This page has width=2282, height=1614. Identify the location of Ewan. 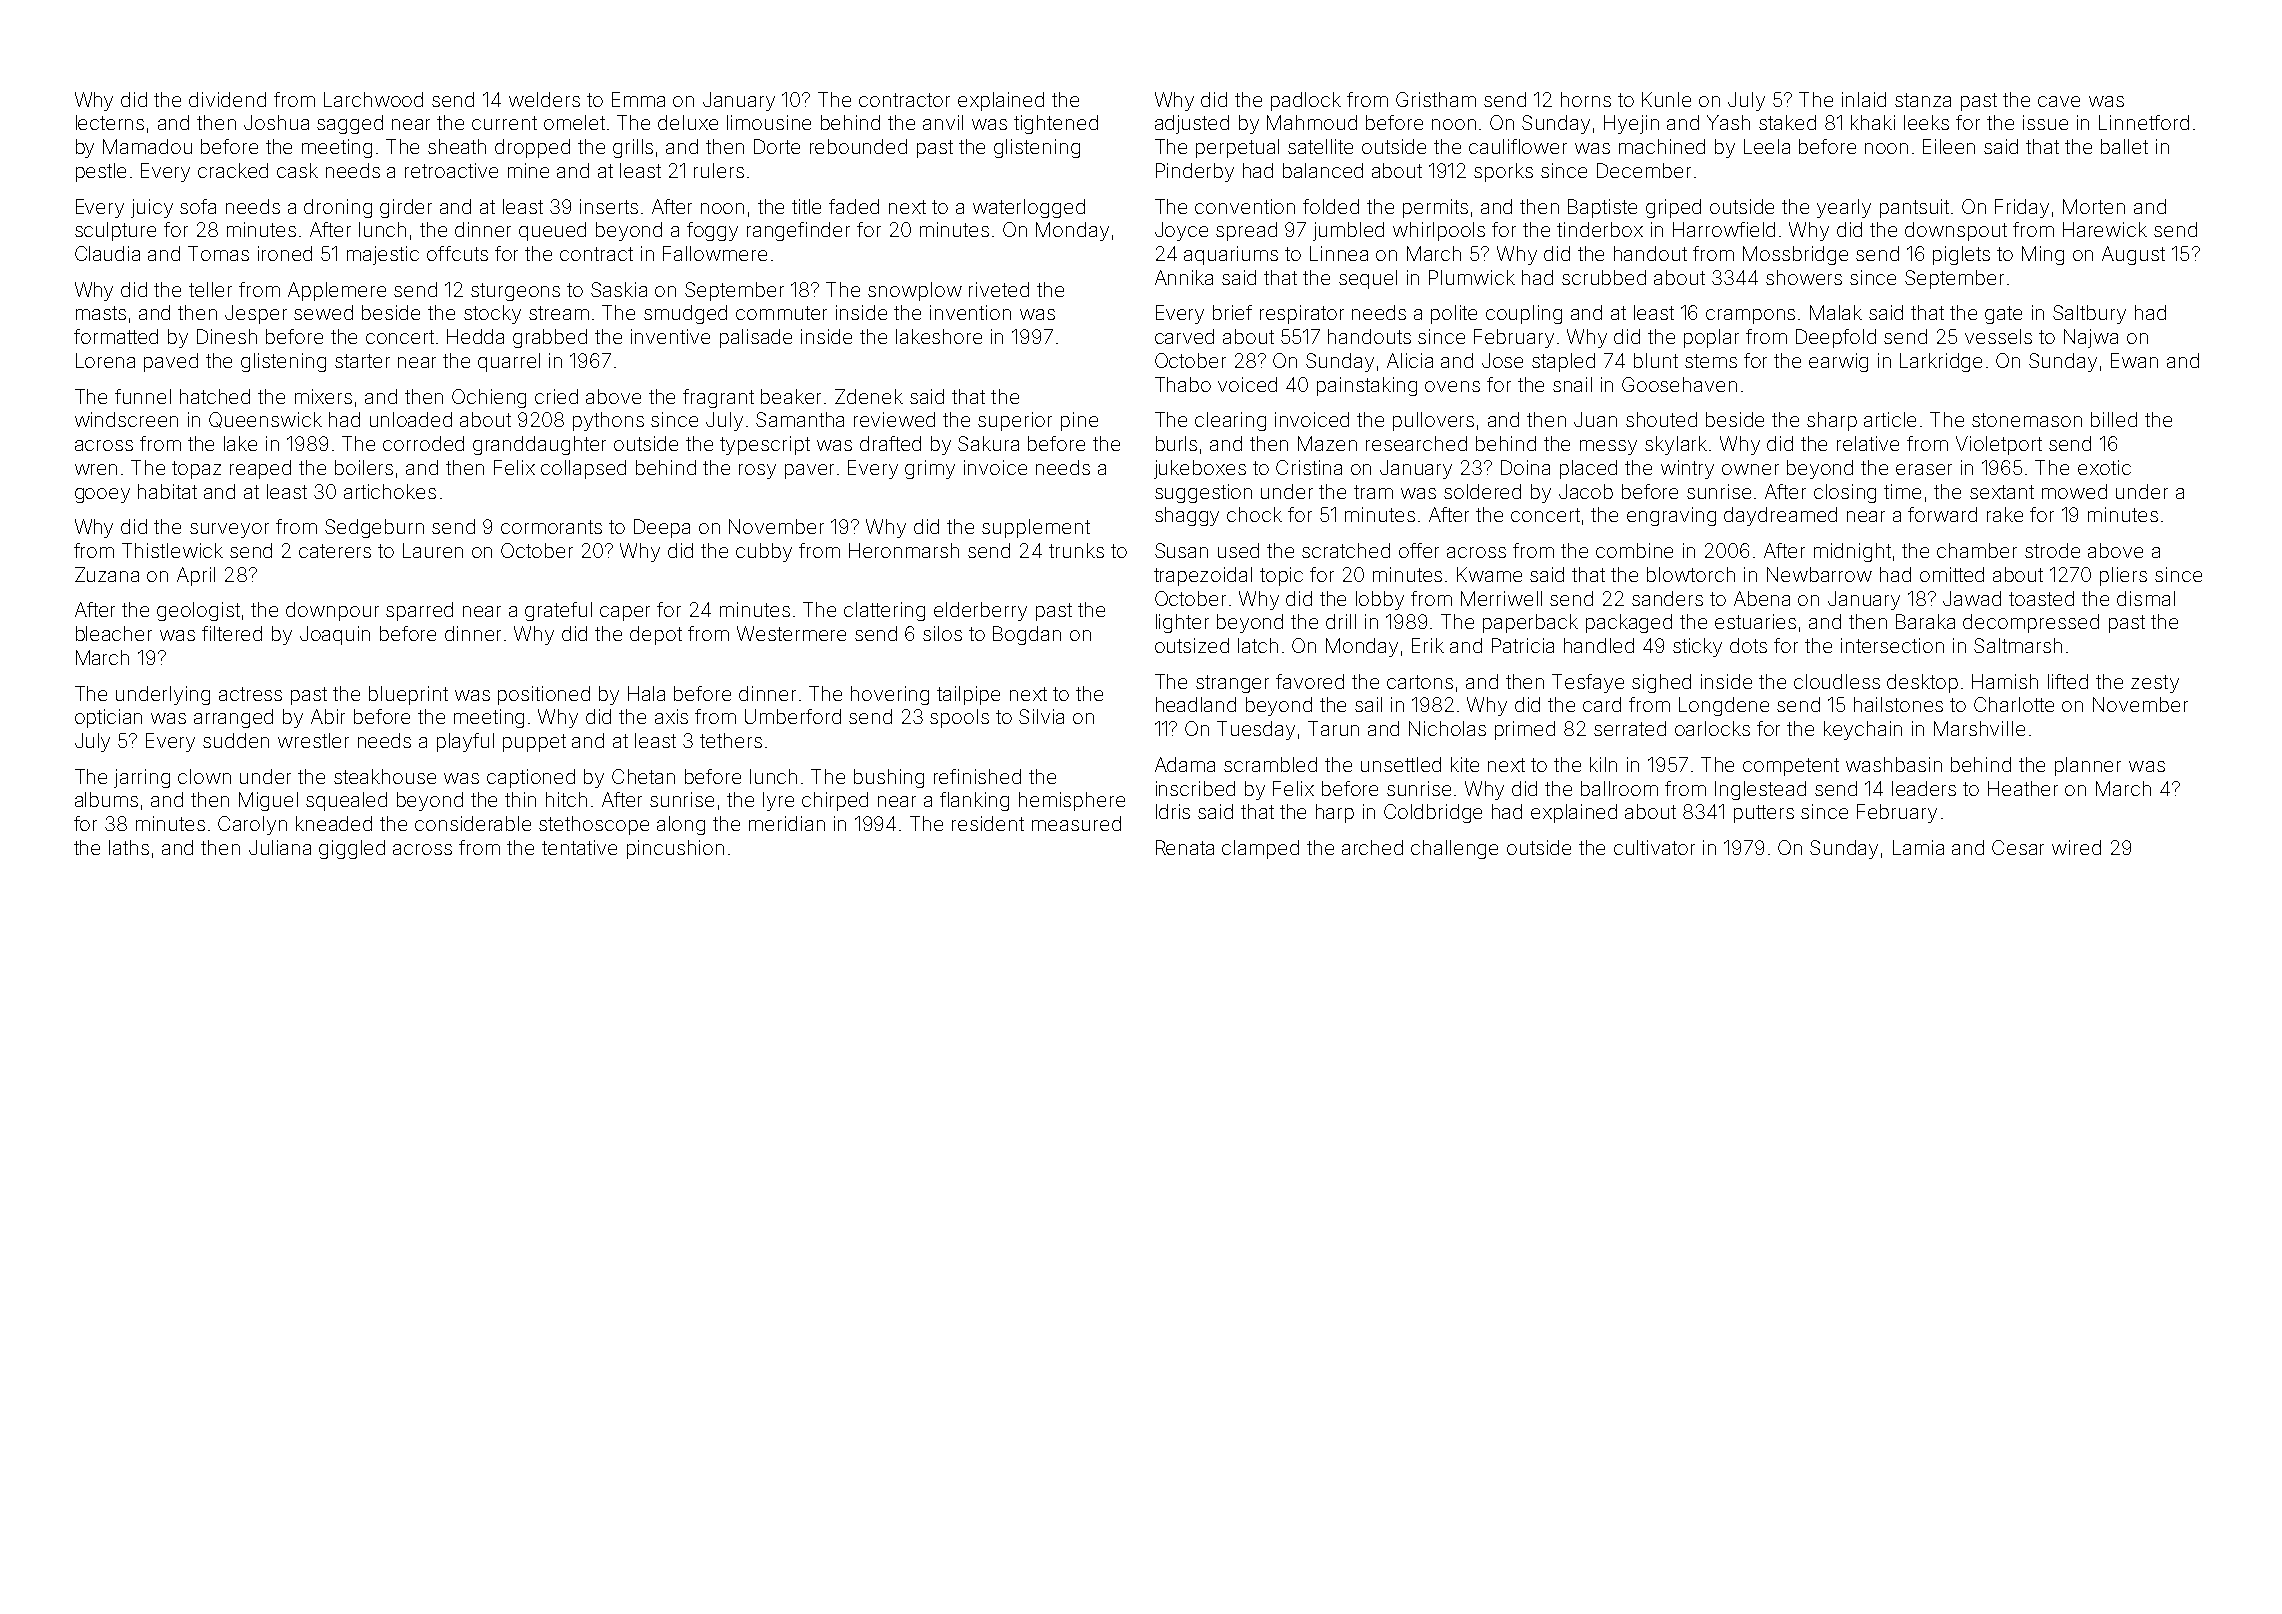
(2134, 360).
